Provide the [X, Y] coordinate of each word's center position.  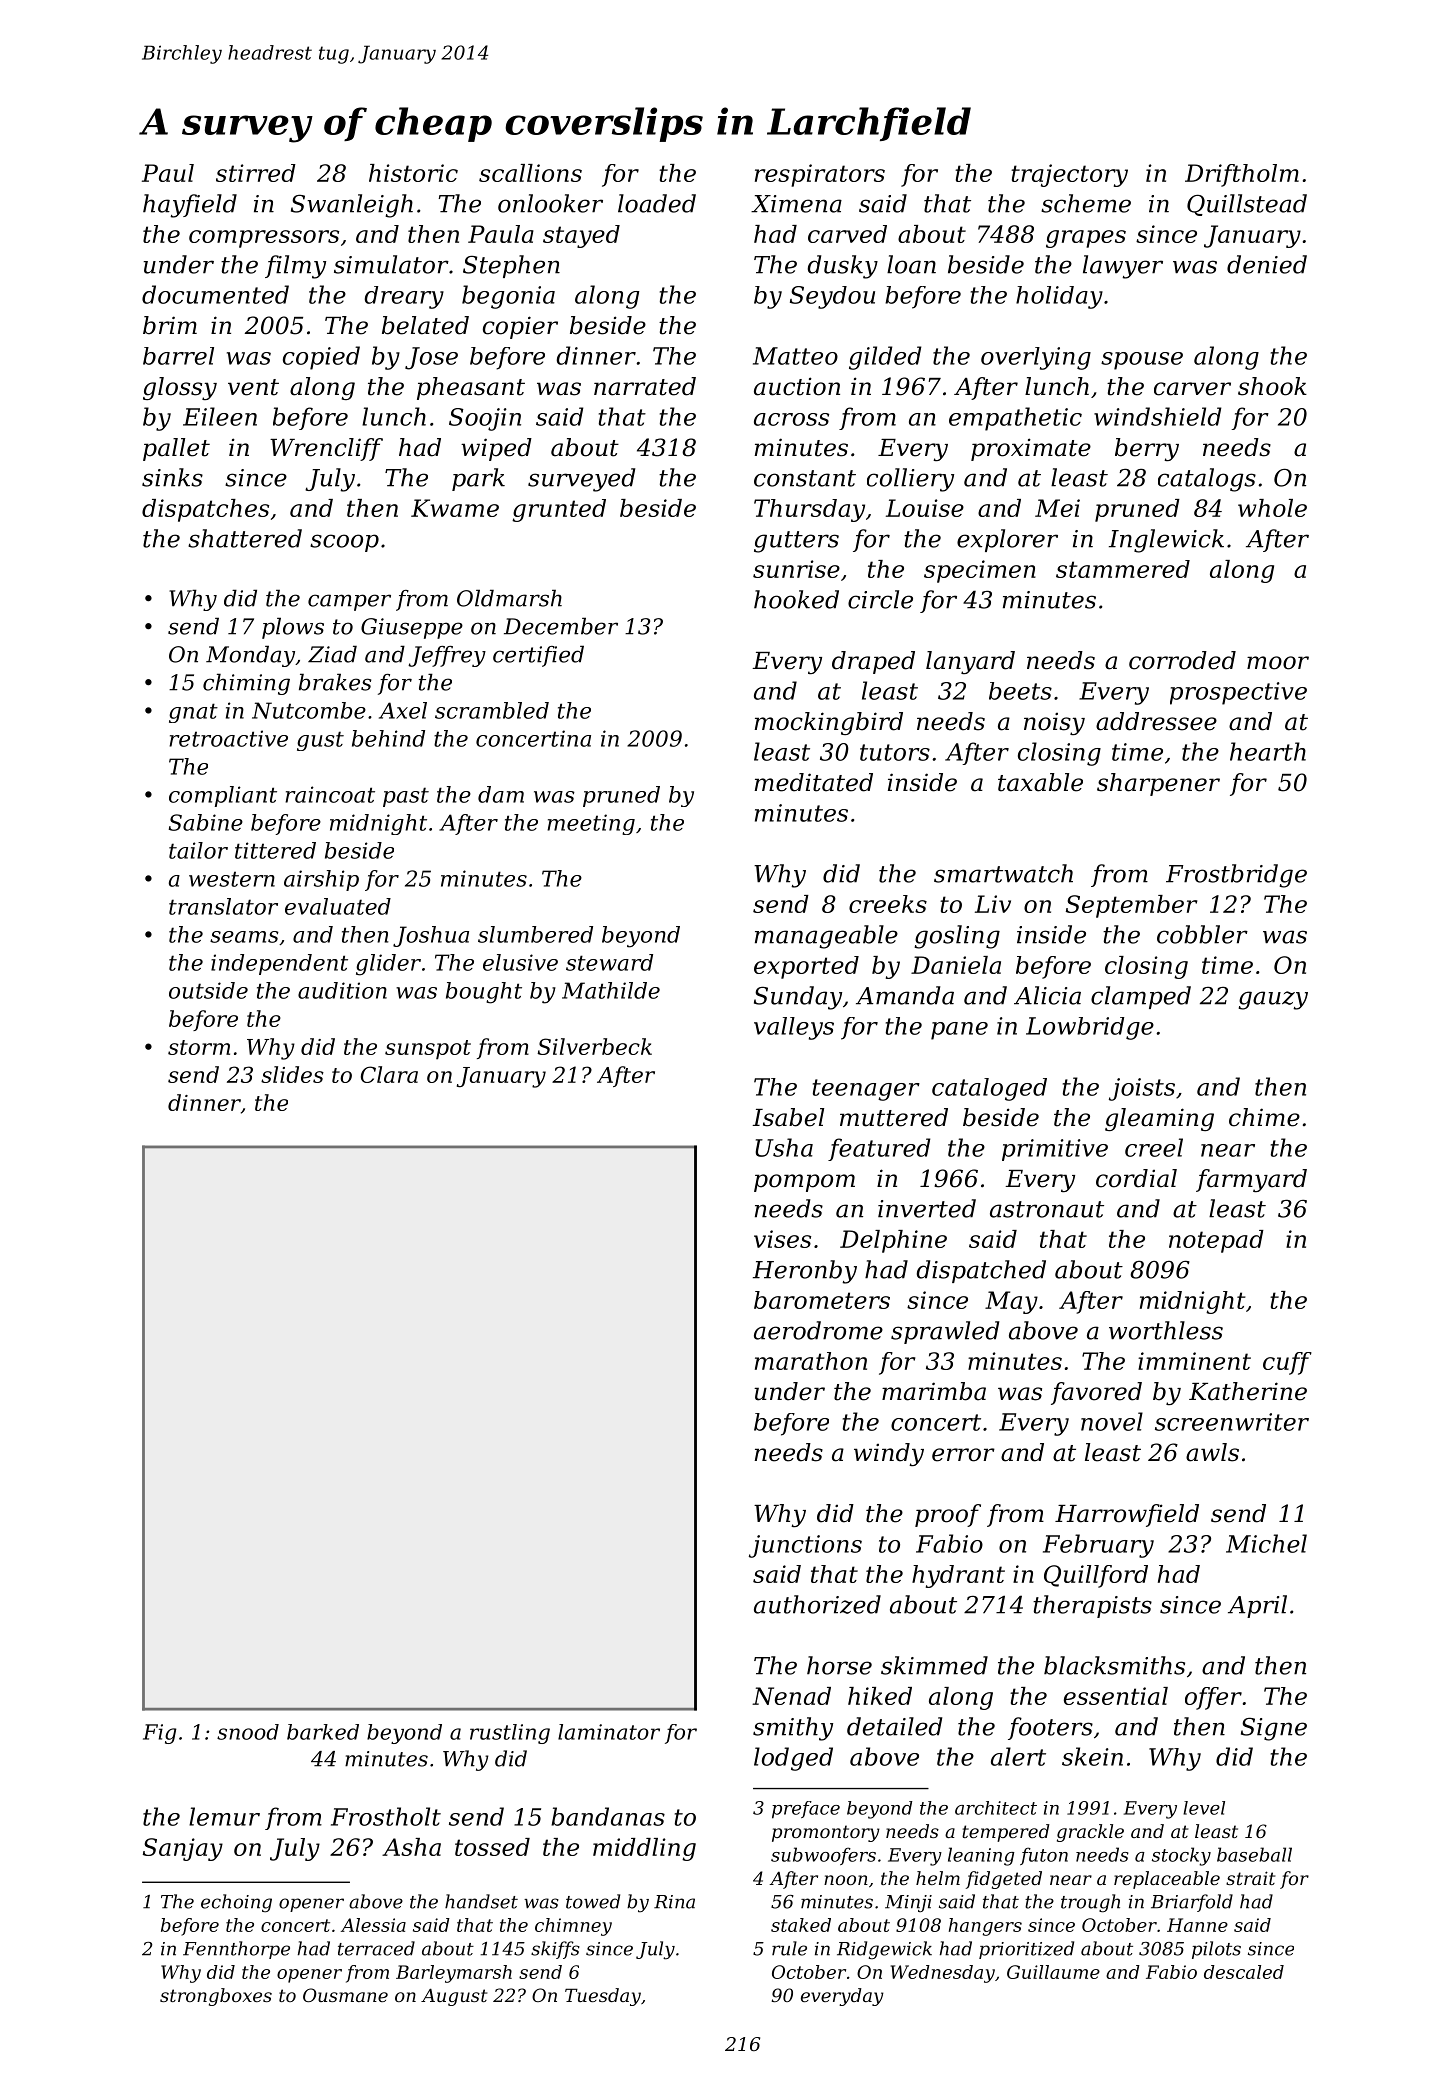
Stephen [511, 266]
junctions [805, 1546]
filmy [295, 267]
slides [292, 1074]
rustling [510, 1734]
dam [501, 794]
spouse [1142, 361]
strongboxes [216, 1997]
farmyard [1251, 1180]
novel [1112, 1421]
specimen [980, 571]
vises [782, 1239]
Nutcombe [309, 710]
